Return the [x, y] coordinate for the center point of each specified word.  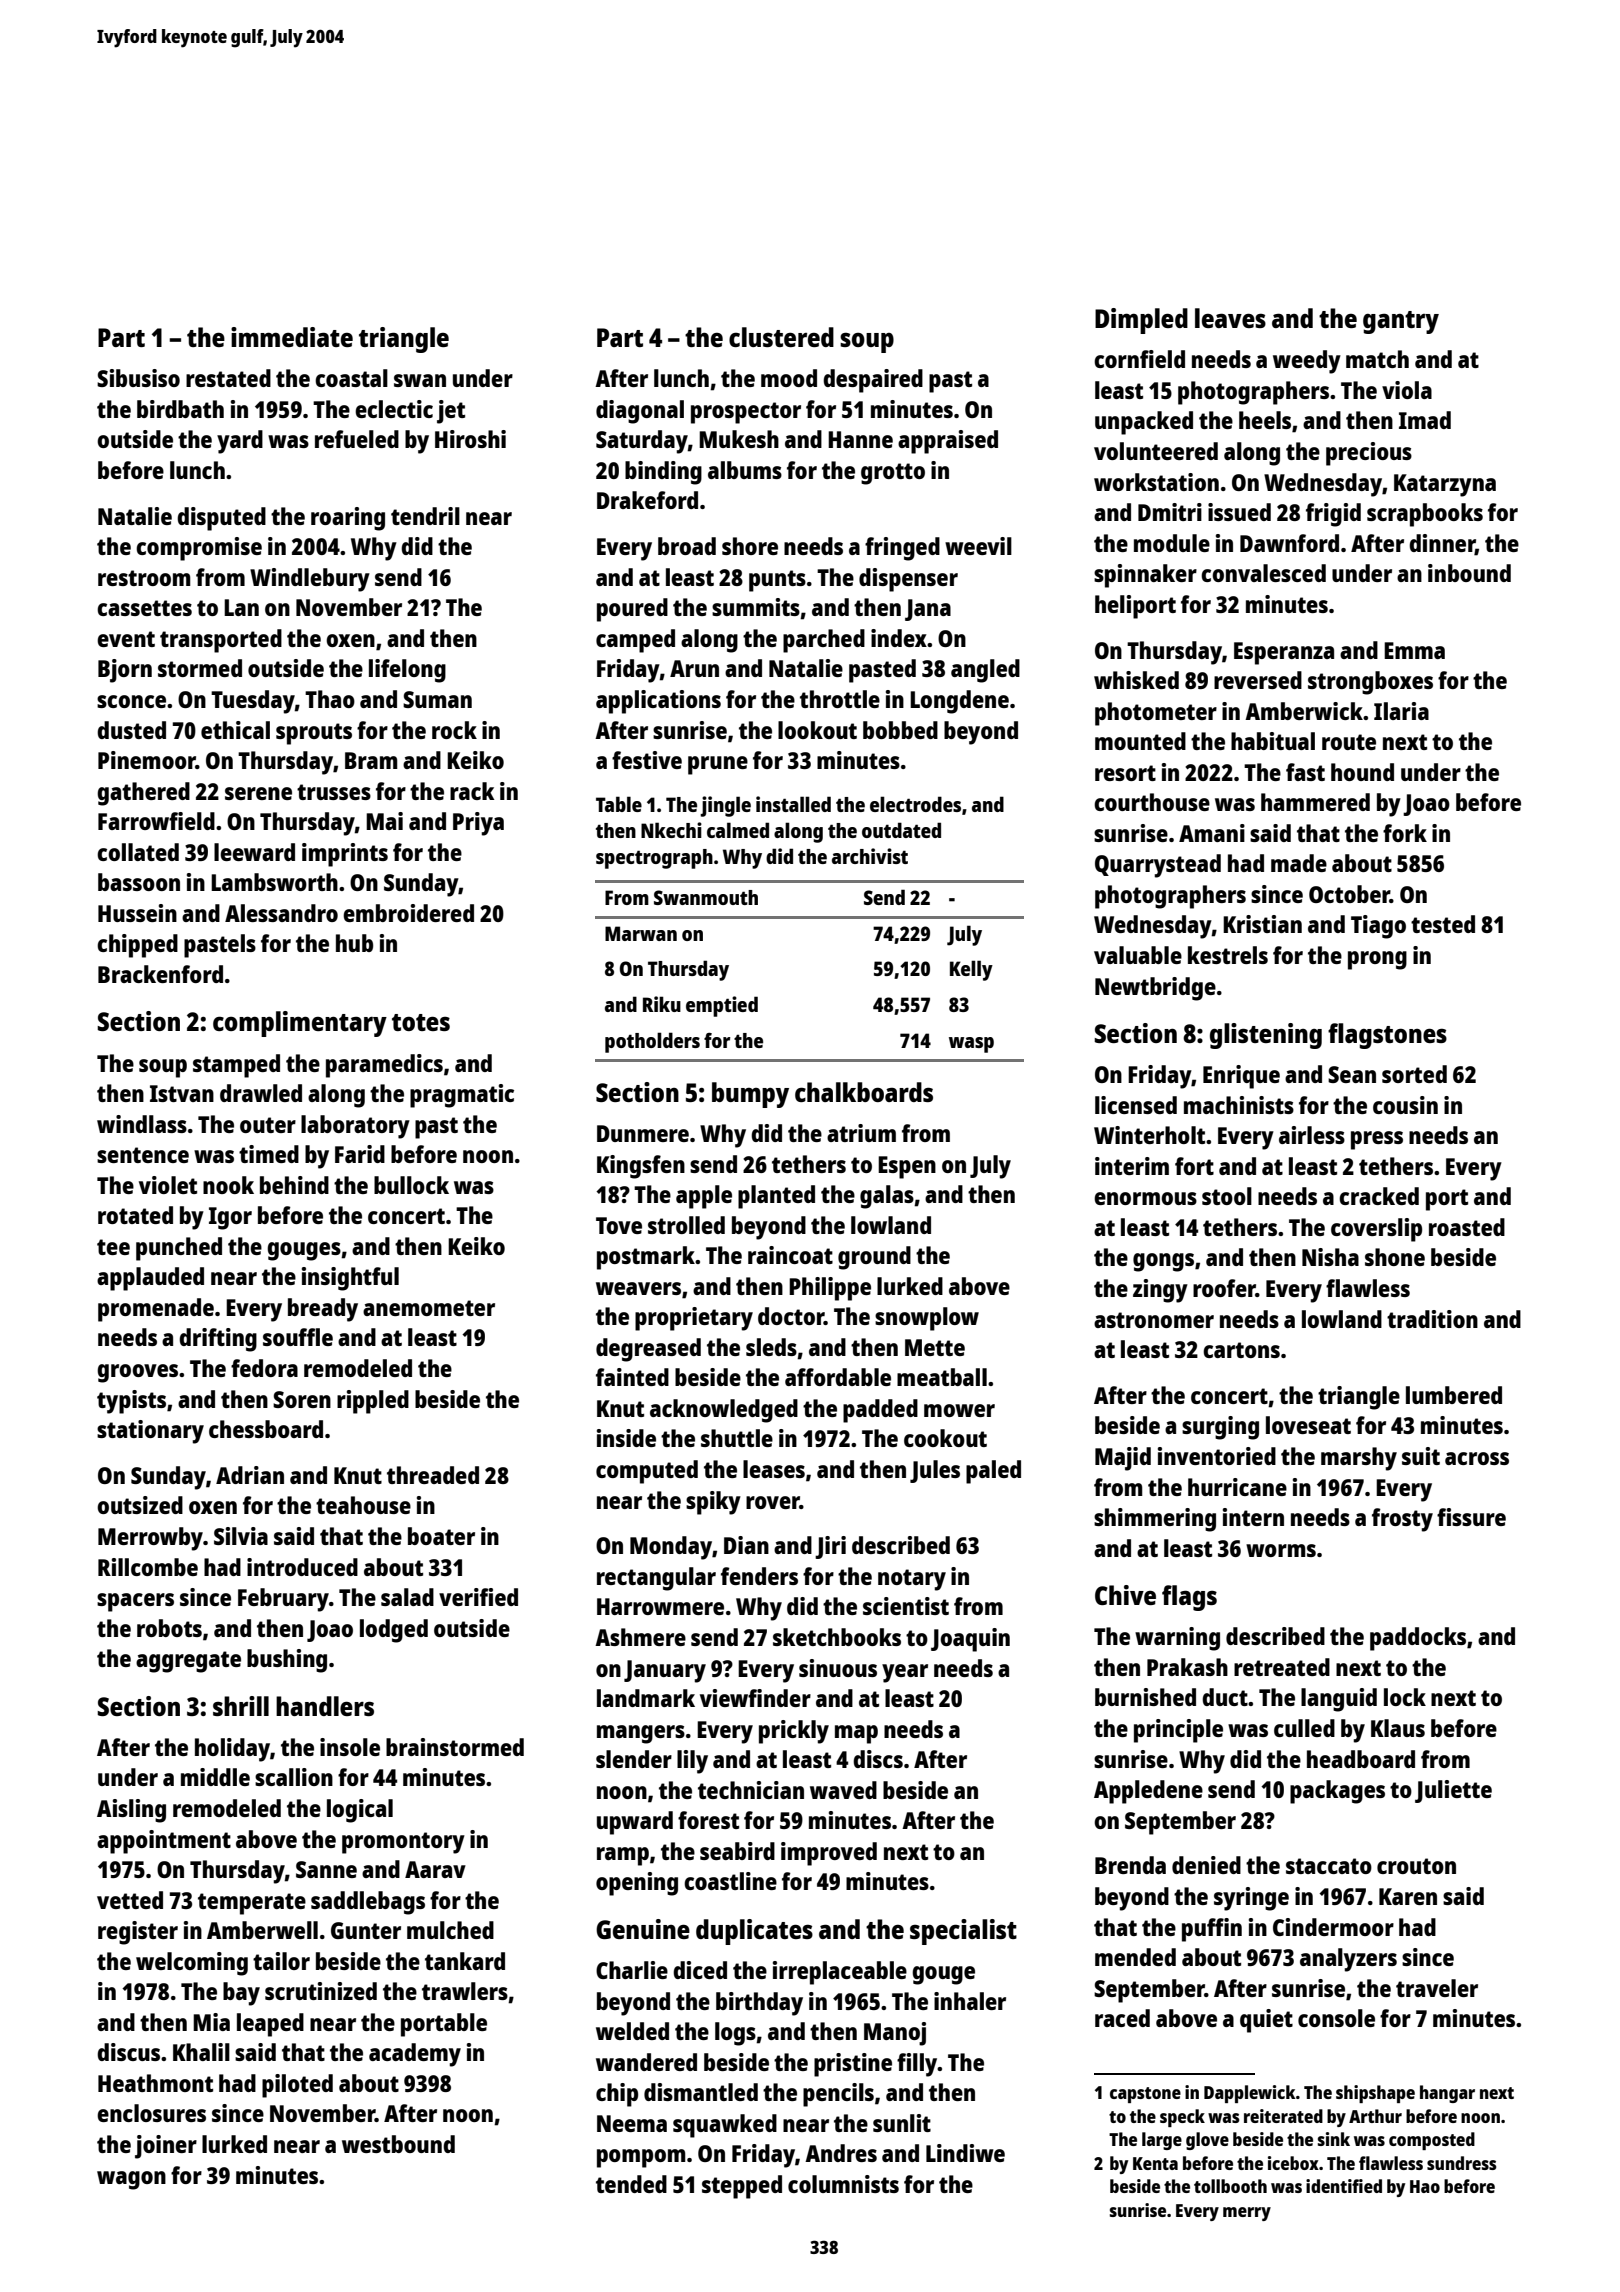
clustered [781, 337]
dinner [1442, 544]
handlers [325, 1706]
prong [1377, 960]
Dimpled [1141, 321]
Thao [330, 699]
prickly [794, 1732]
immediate [292, 337]
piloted [297, 2086]
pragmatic [462, 1096]
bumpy [750, 1095]
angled [985, 671]
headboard [1361, 1759]
